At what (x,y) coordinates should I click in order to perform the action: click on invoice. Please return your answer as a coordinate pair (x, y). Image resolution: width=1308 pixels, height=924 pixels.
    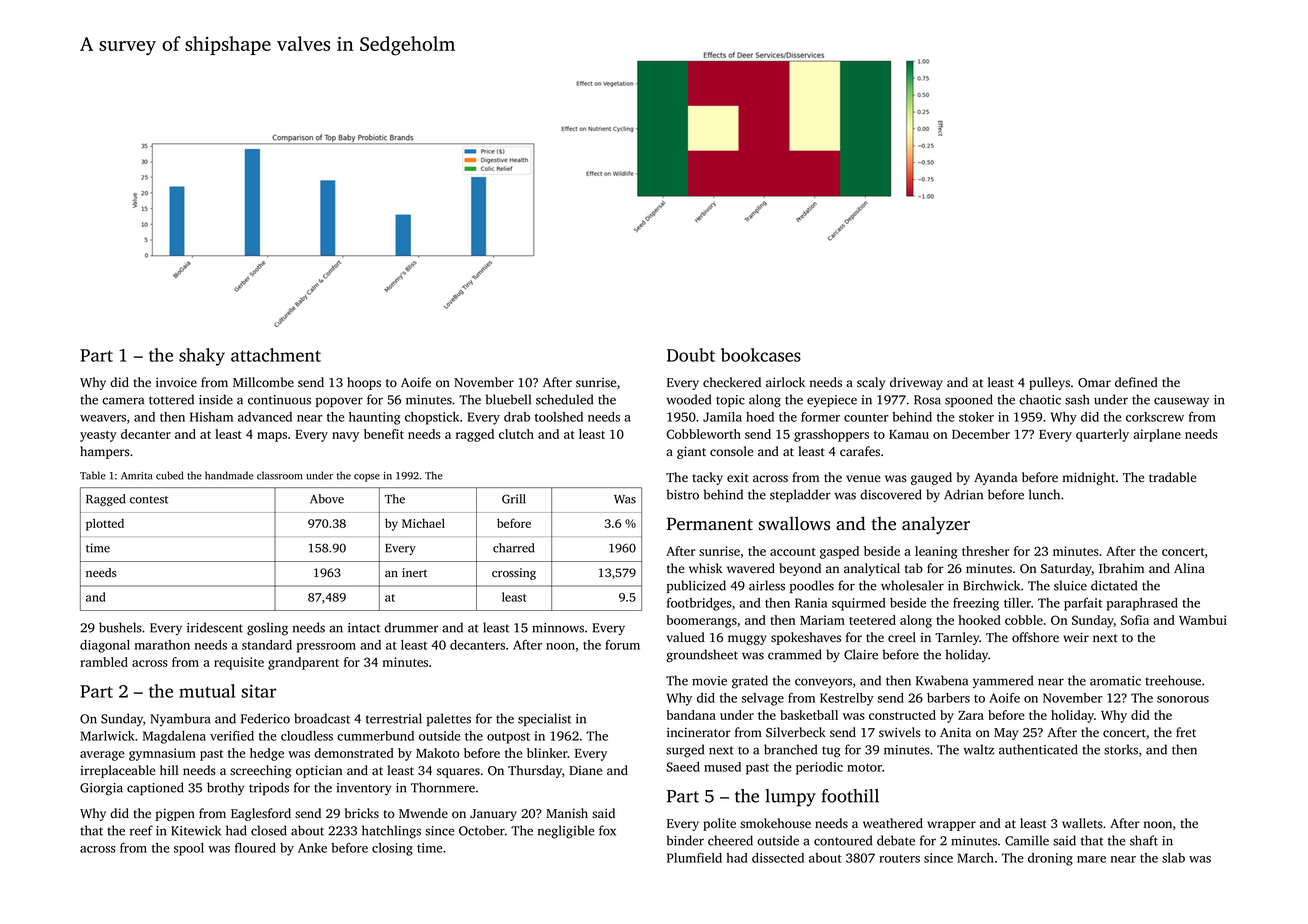
    Looking at the image, I should click on (176, 382).
